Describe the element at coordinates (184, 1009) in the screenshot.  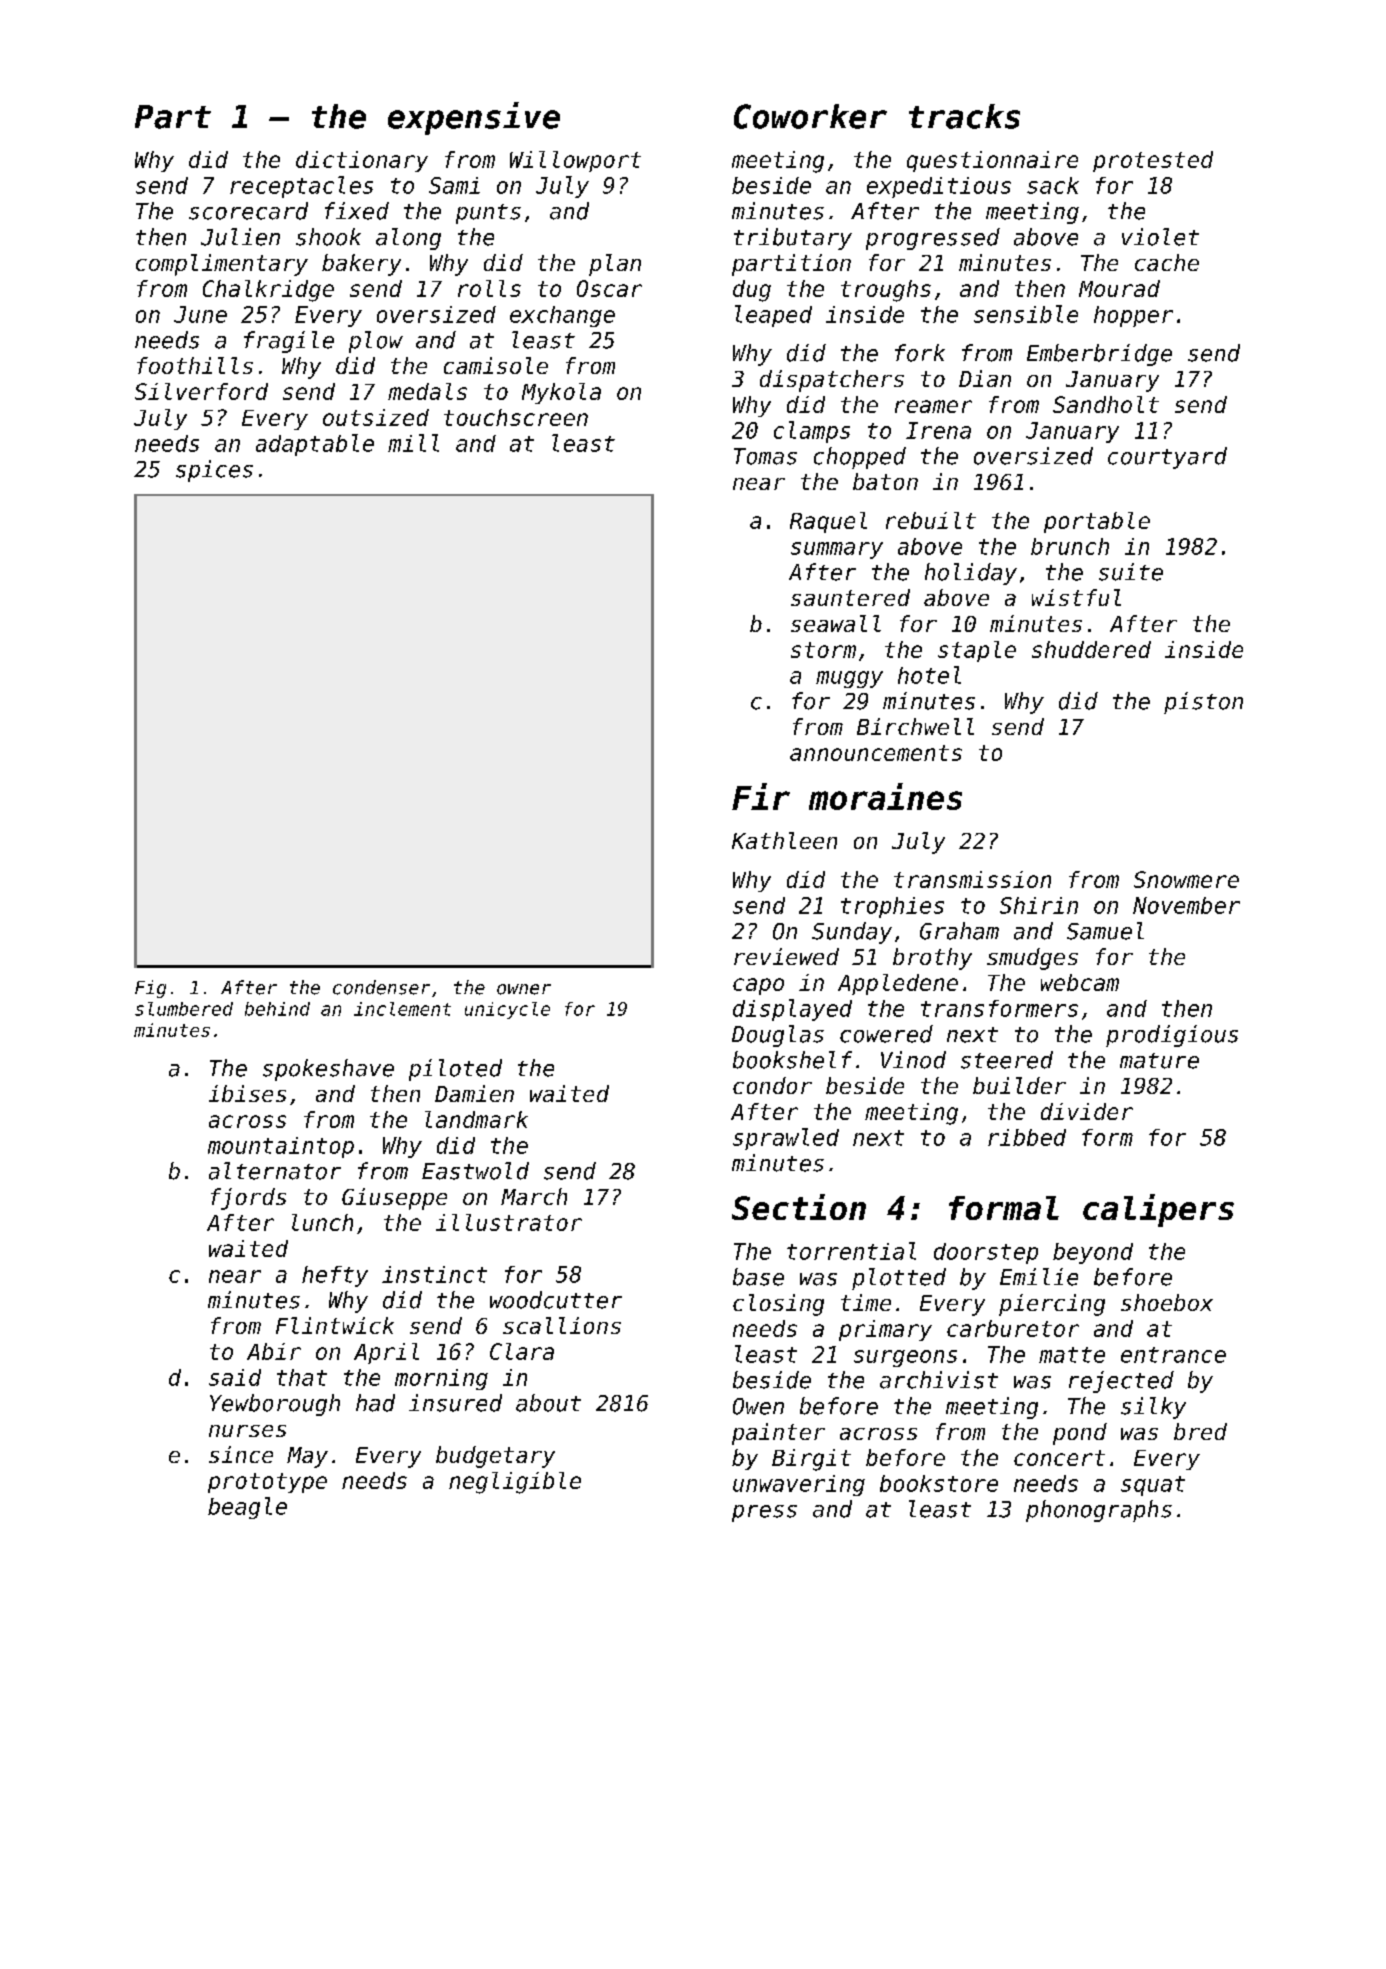
I see `slumbered` at that location.
